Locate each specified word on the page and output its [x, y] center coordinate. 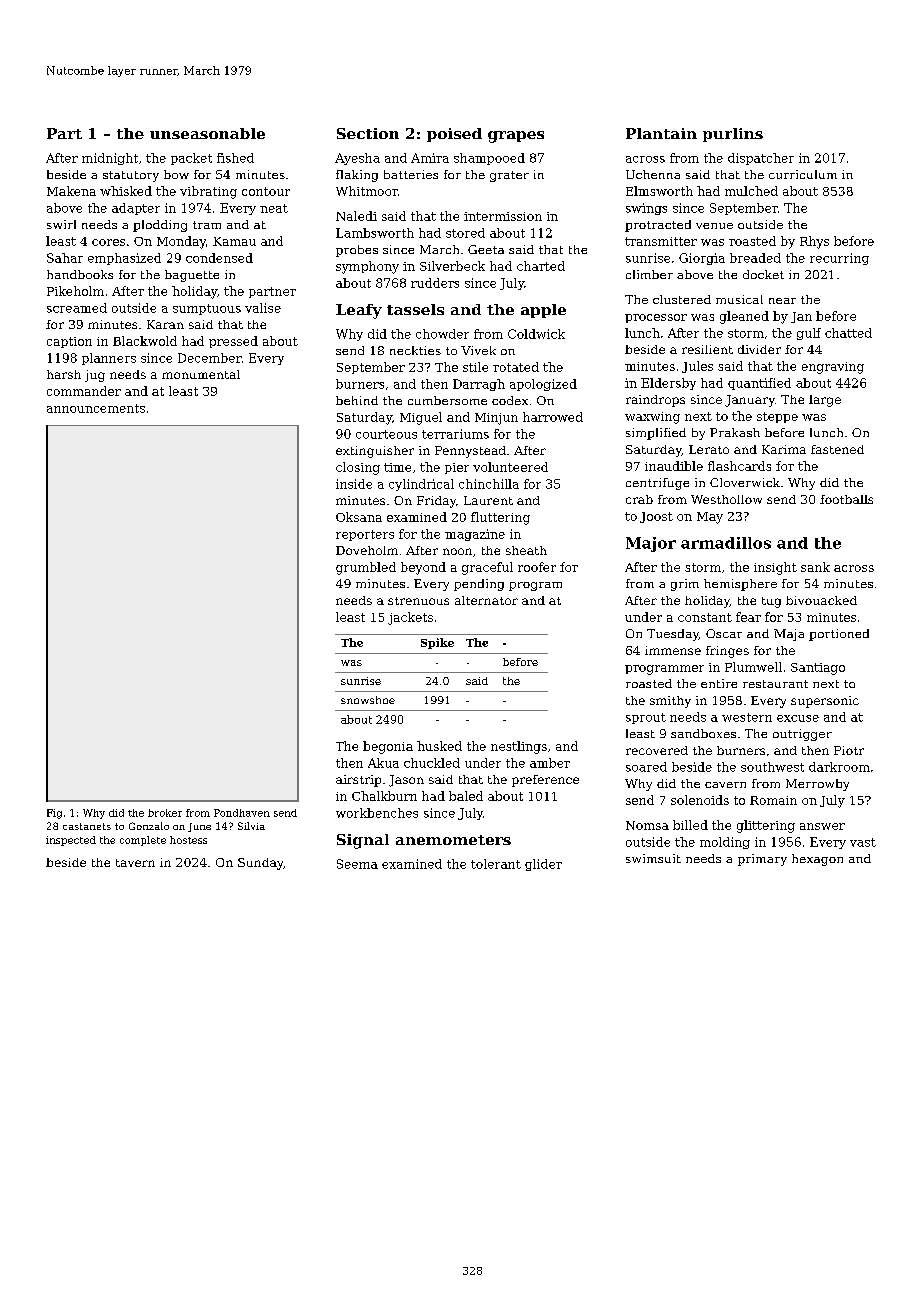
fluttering [500, 518]
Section [368, 133]
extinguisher [375, 452]
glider [543, 865]
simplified [656, 434]
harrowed [553, 417]
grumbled [366, 568]
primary [762, 860]
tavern [135, 863]
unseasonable [207, 133]
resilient [707, 349]
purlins [733, 135]
